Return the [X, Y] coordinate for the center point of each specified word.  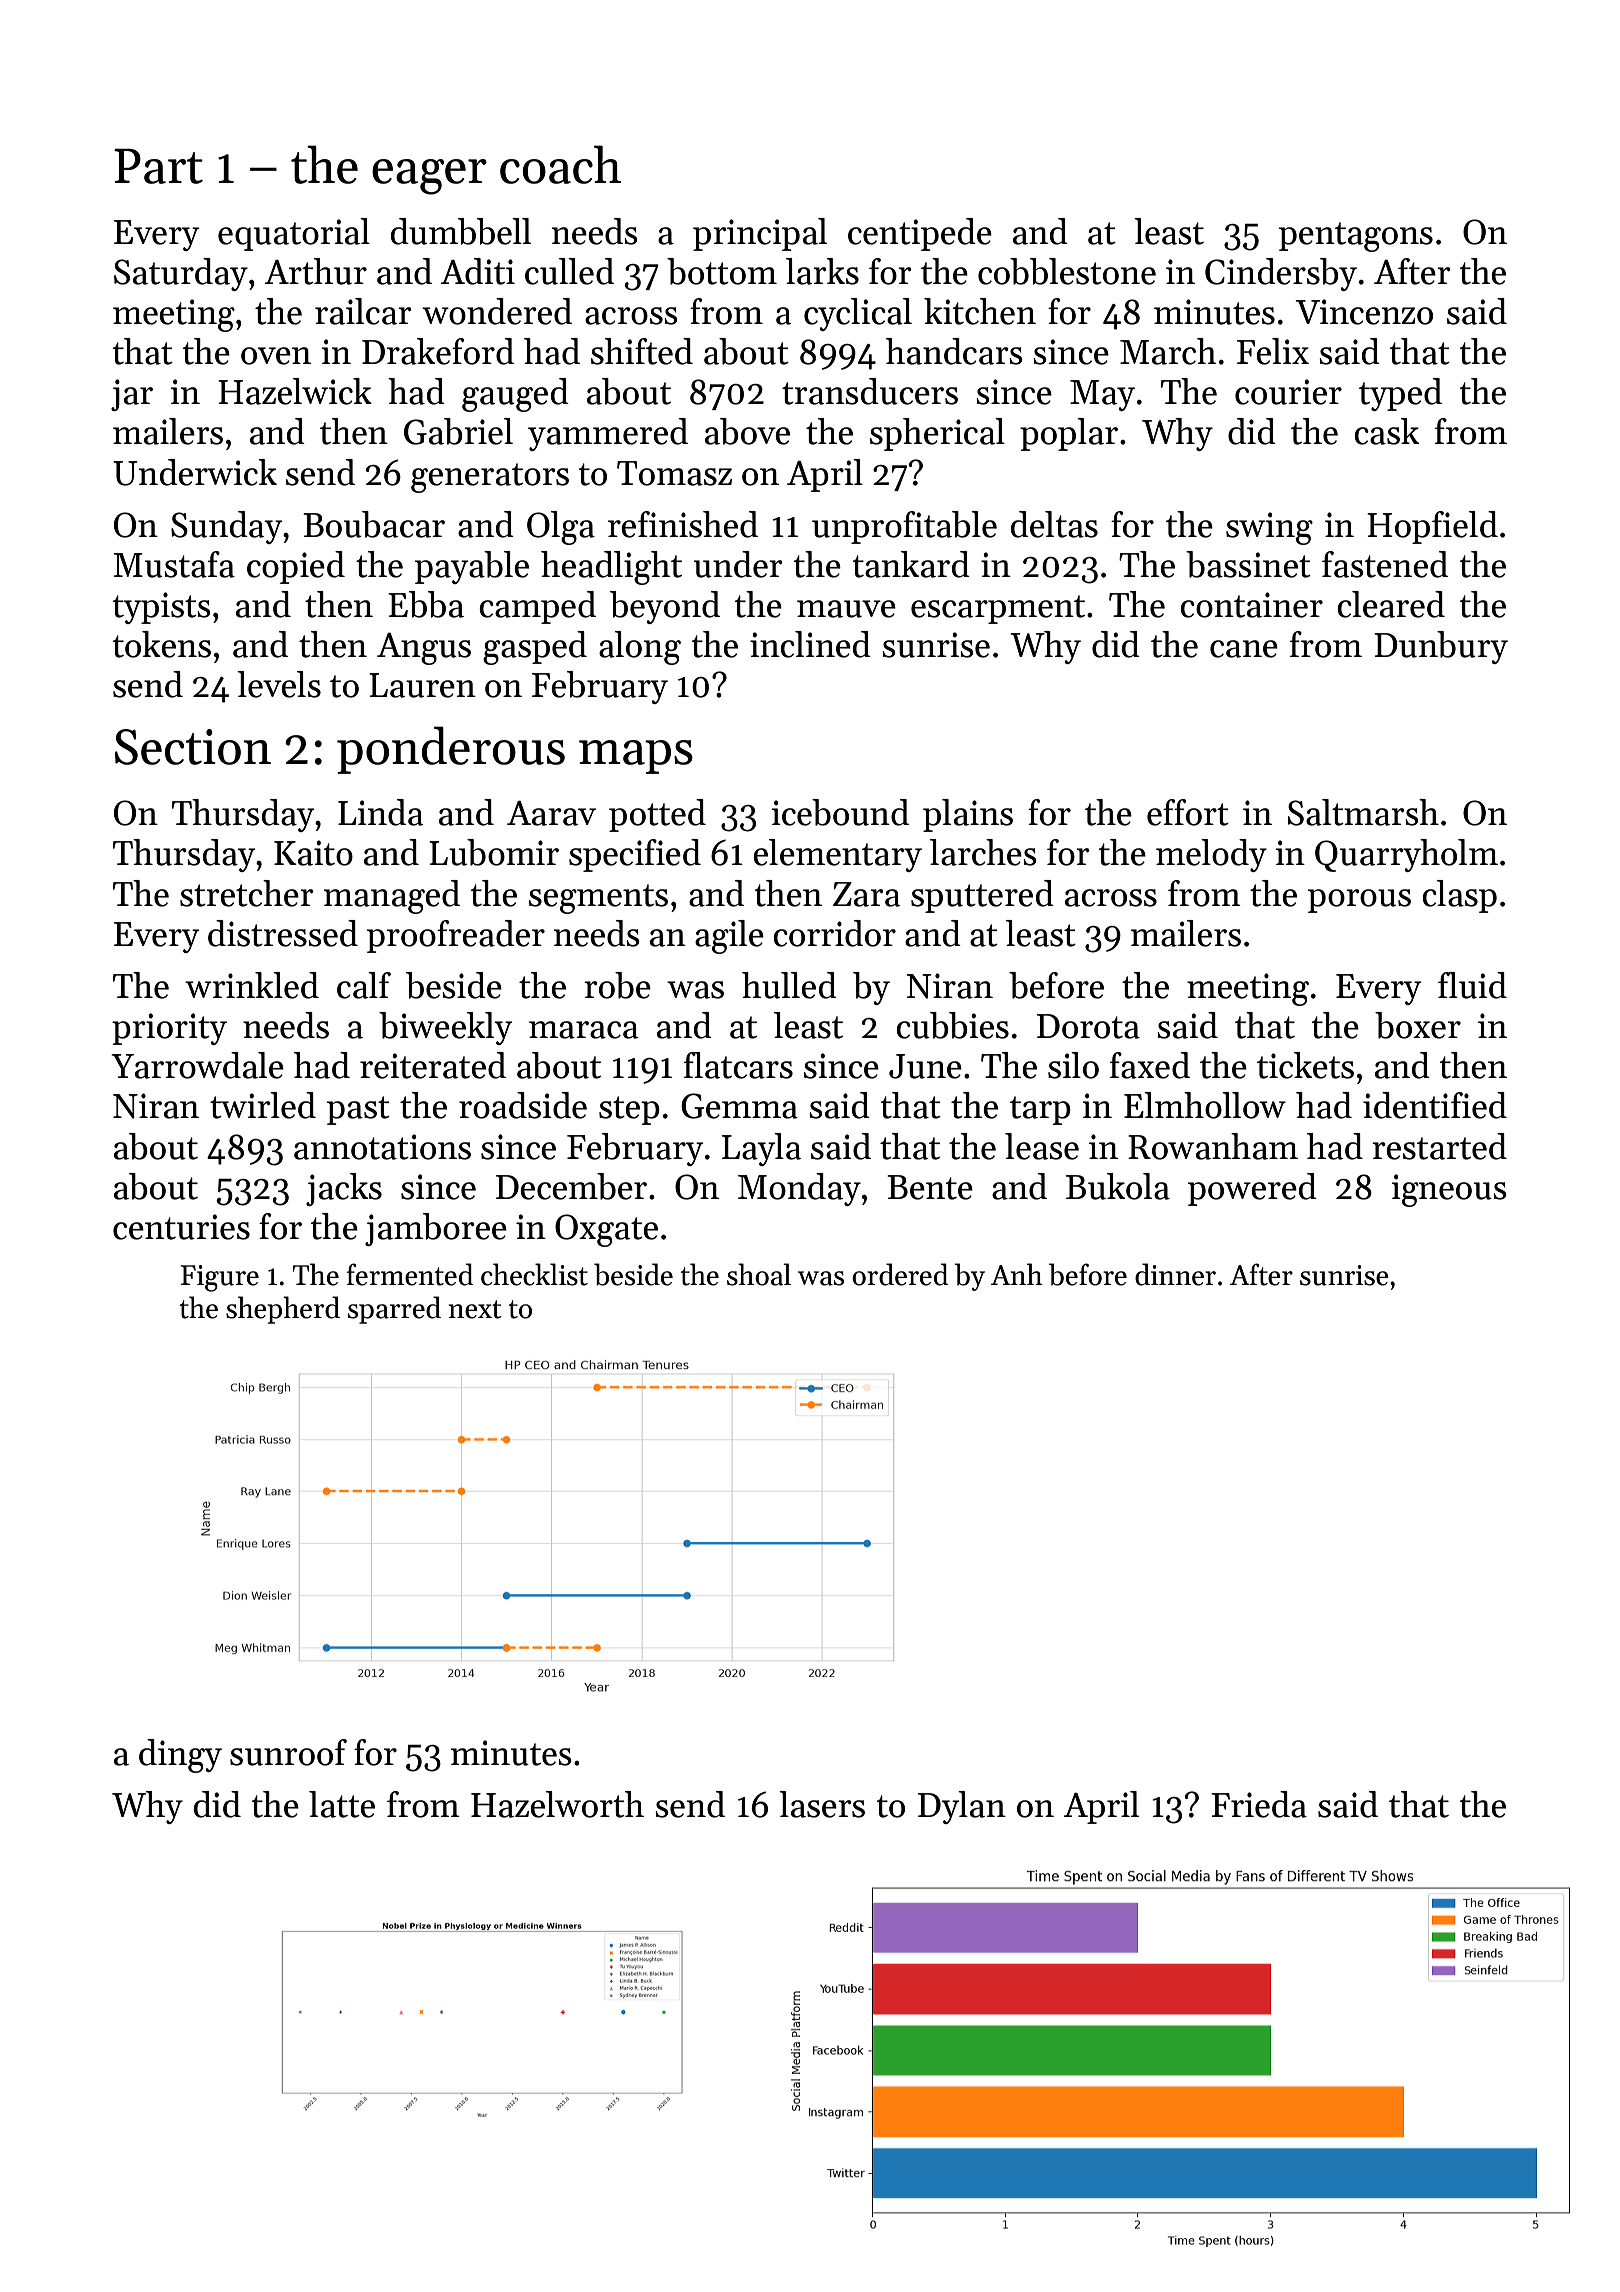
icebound [840, 812]
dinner [1175, 1274]
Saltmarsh [1363, 812]
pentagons [1356, 237]
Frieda [1259, 1804]
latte [342, 1804]
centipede [920, 234]
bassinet [1248, 564]
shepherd [283, 1310]
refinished [683, 524]
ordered [900, 1274]
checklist [534, 1274]
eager [429, 177]
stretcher [247, 893]
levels [279, 684]
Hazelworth [557, 1804]
